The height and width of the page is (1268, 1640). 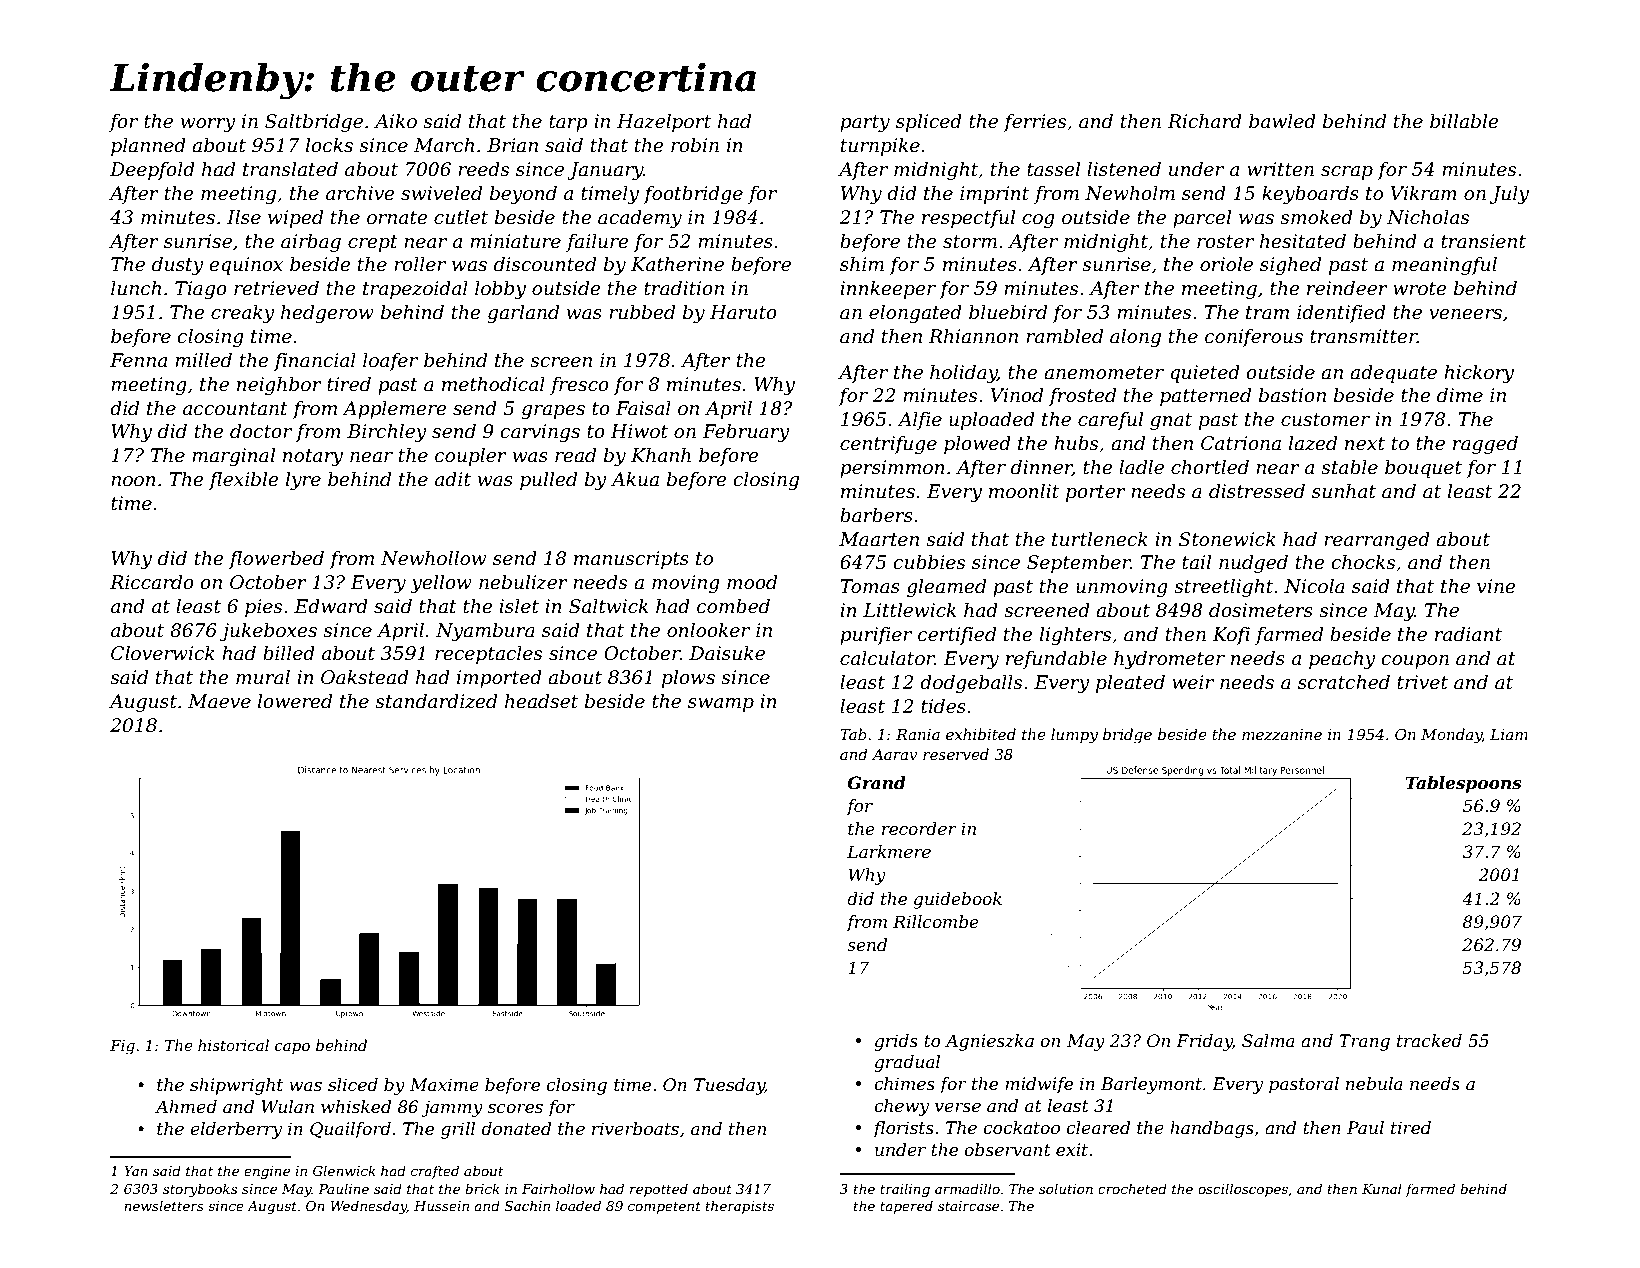 I want to click on capo, so click(x=292, y=1048).
